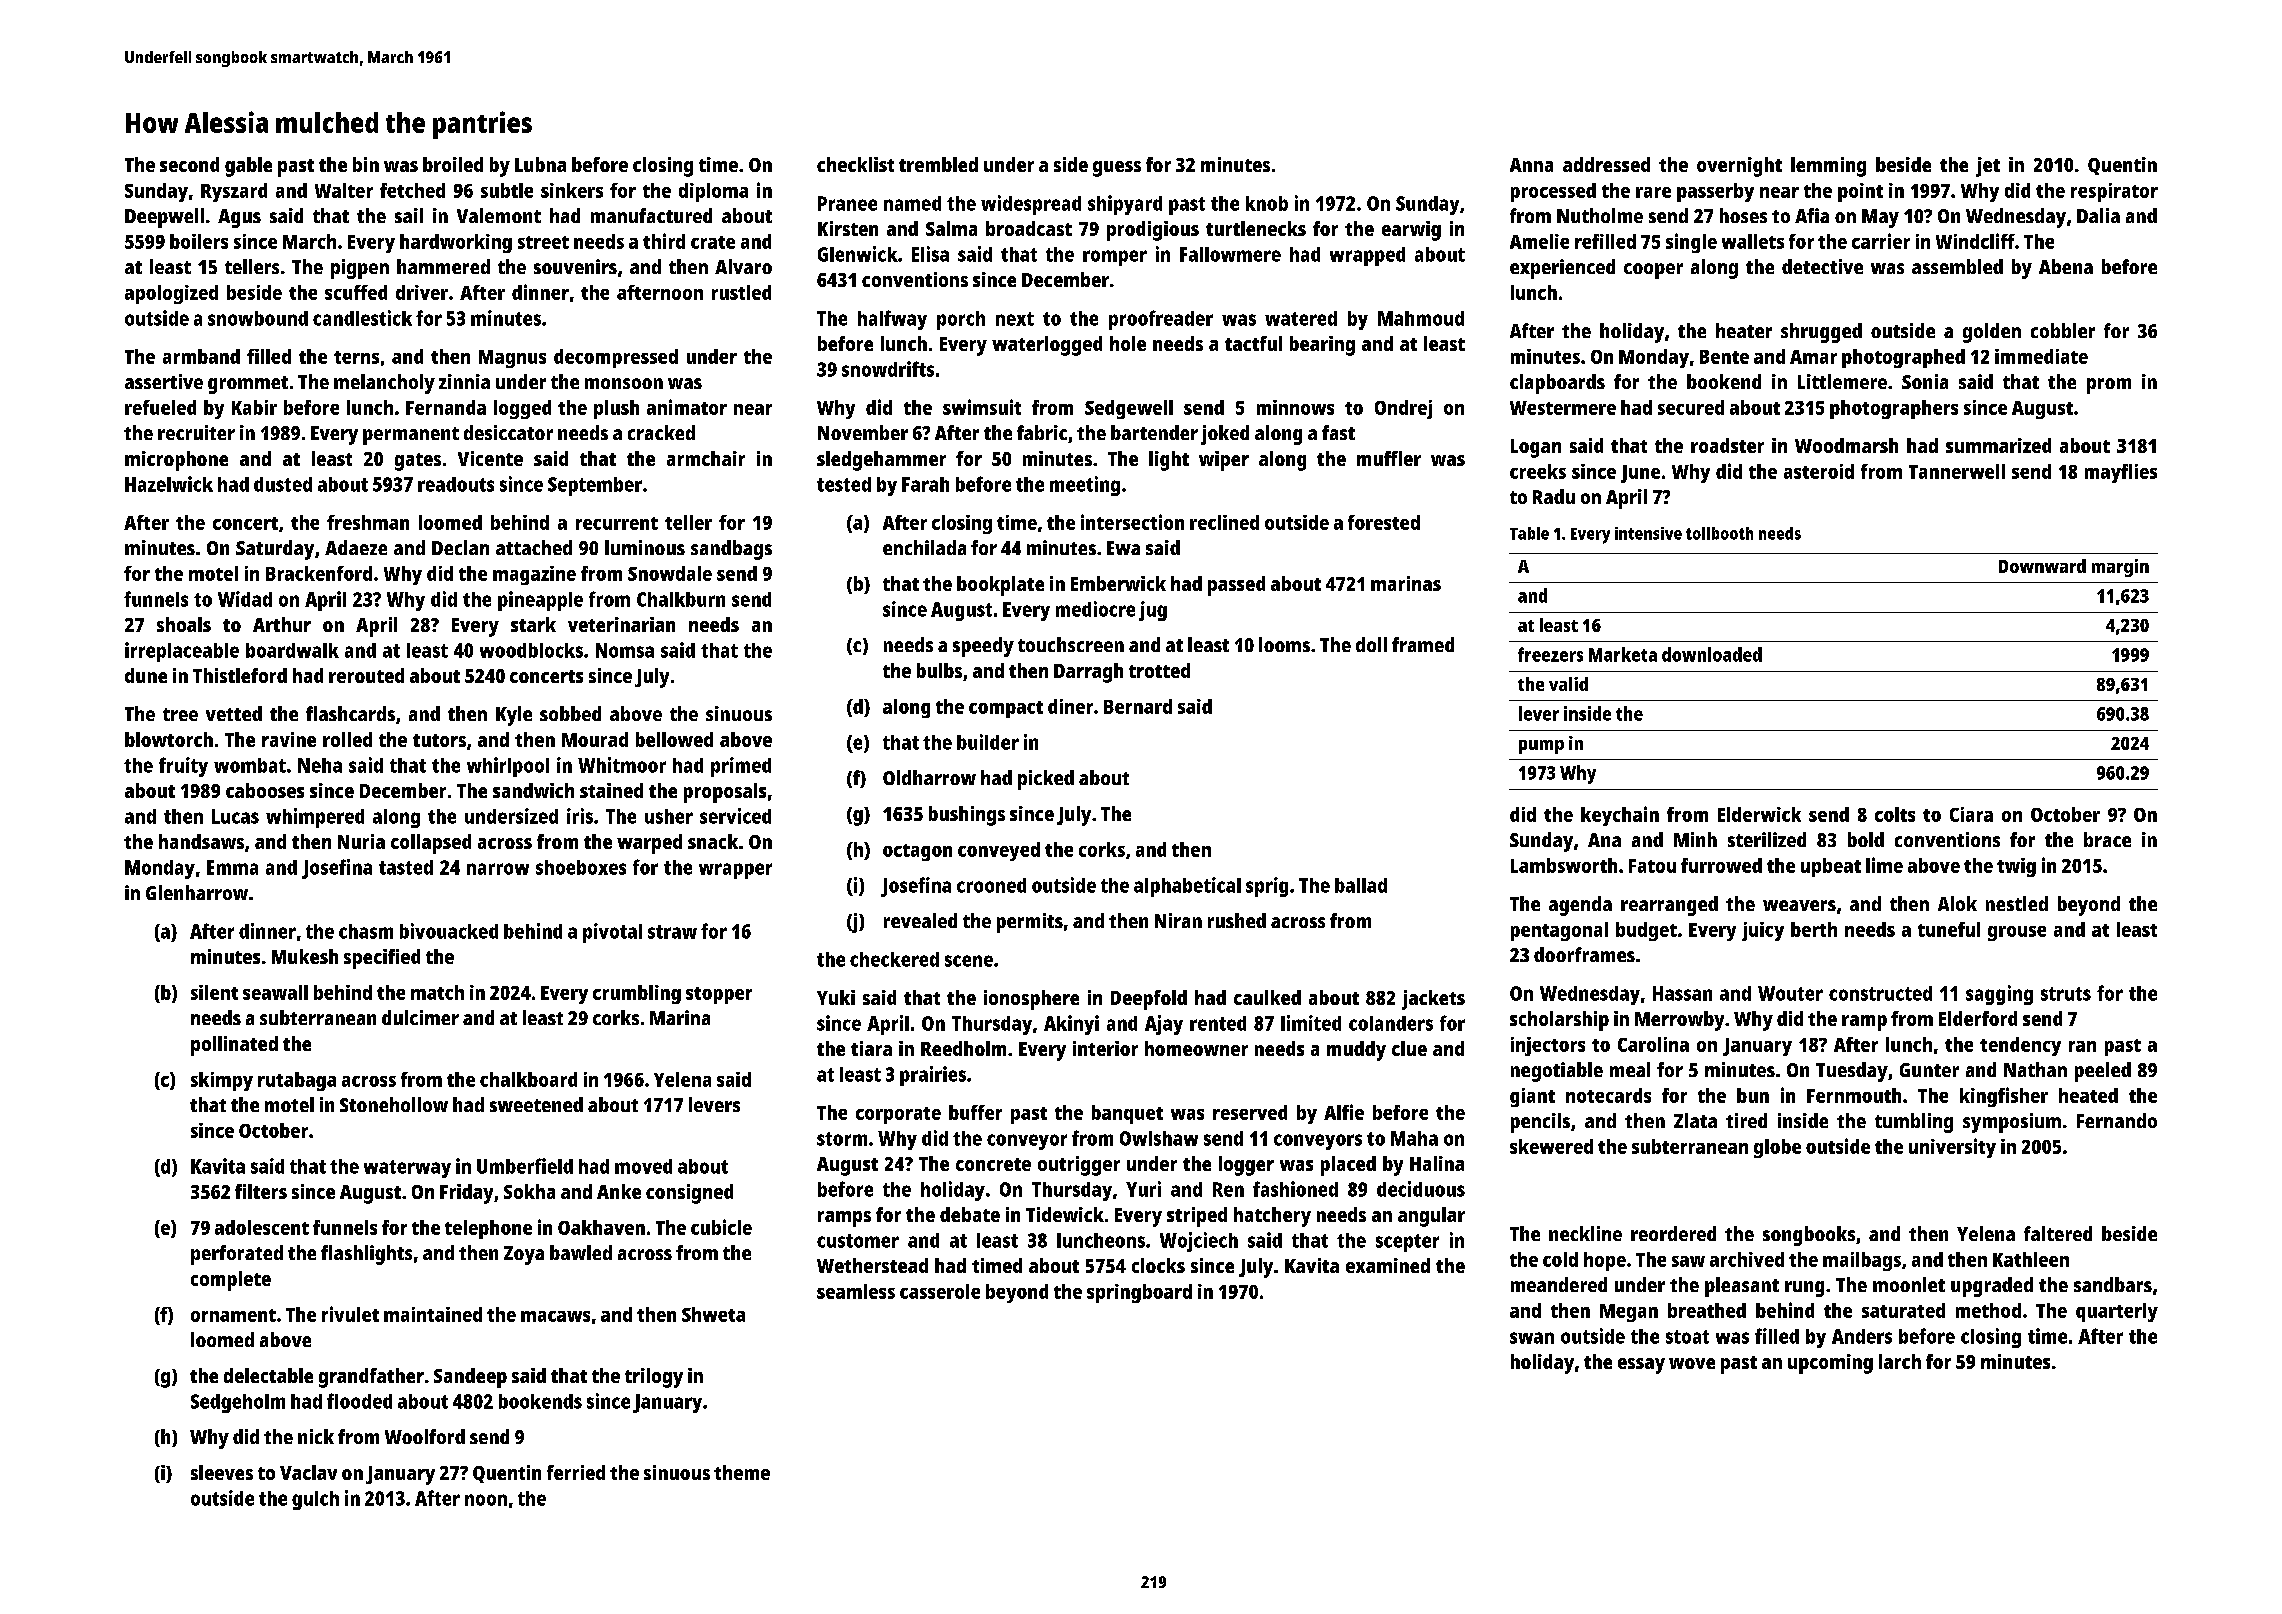  What do you see at coordinates (924, 547) in the image?
I see `enchilada` at bounding box center [924, 547].
